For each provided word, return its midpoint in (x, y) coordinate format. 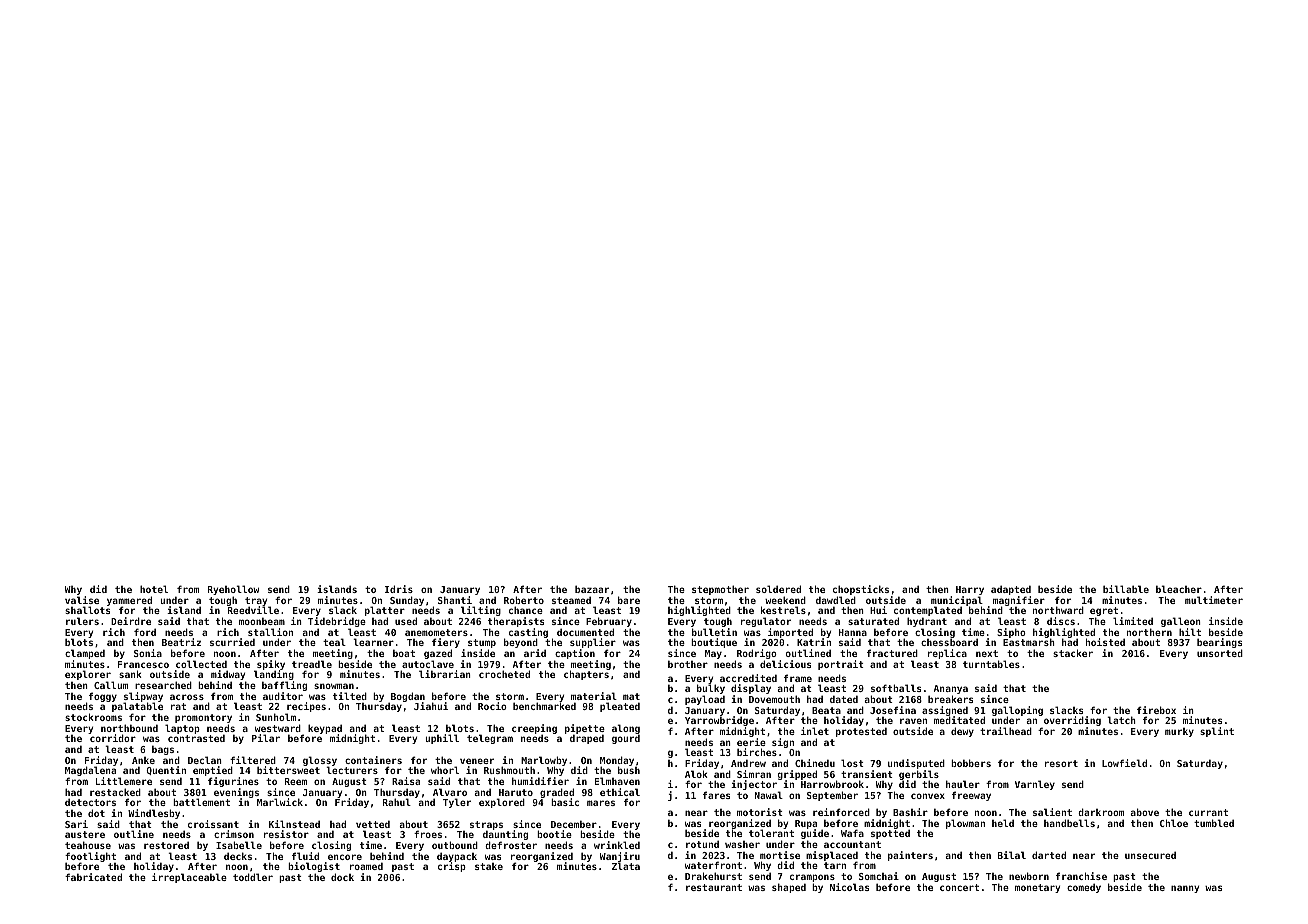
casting (528, 633)
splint (1217, 732)
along (626, 729)
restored (166, 845)
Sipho (1011, 633)
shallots (87, 610)
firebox (1156, 710)
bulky (711, 689)
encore (345, 857)
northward (1058, 610)
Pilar (266, 738)
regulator (766, 622)
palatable (137, 708)
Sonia (148, 653)
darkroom (1101, 812)
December (574, 824)
